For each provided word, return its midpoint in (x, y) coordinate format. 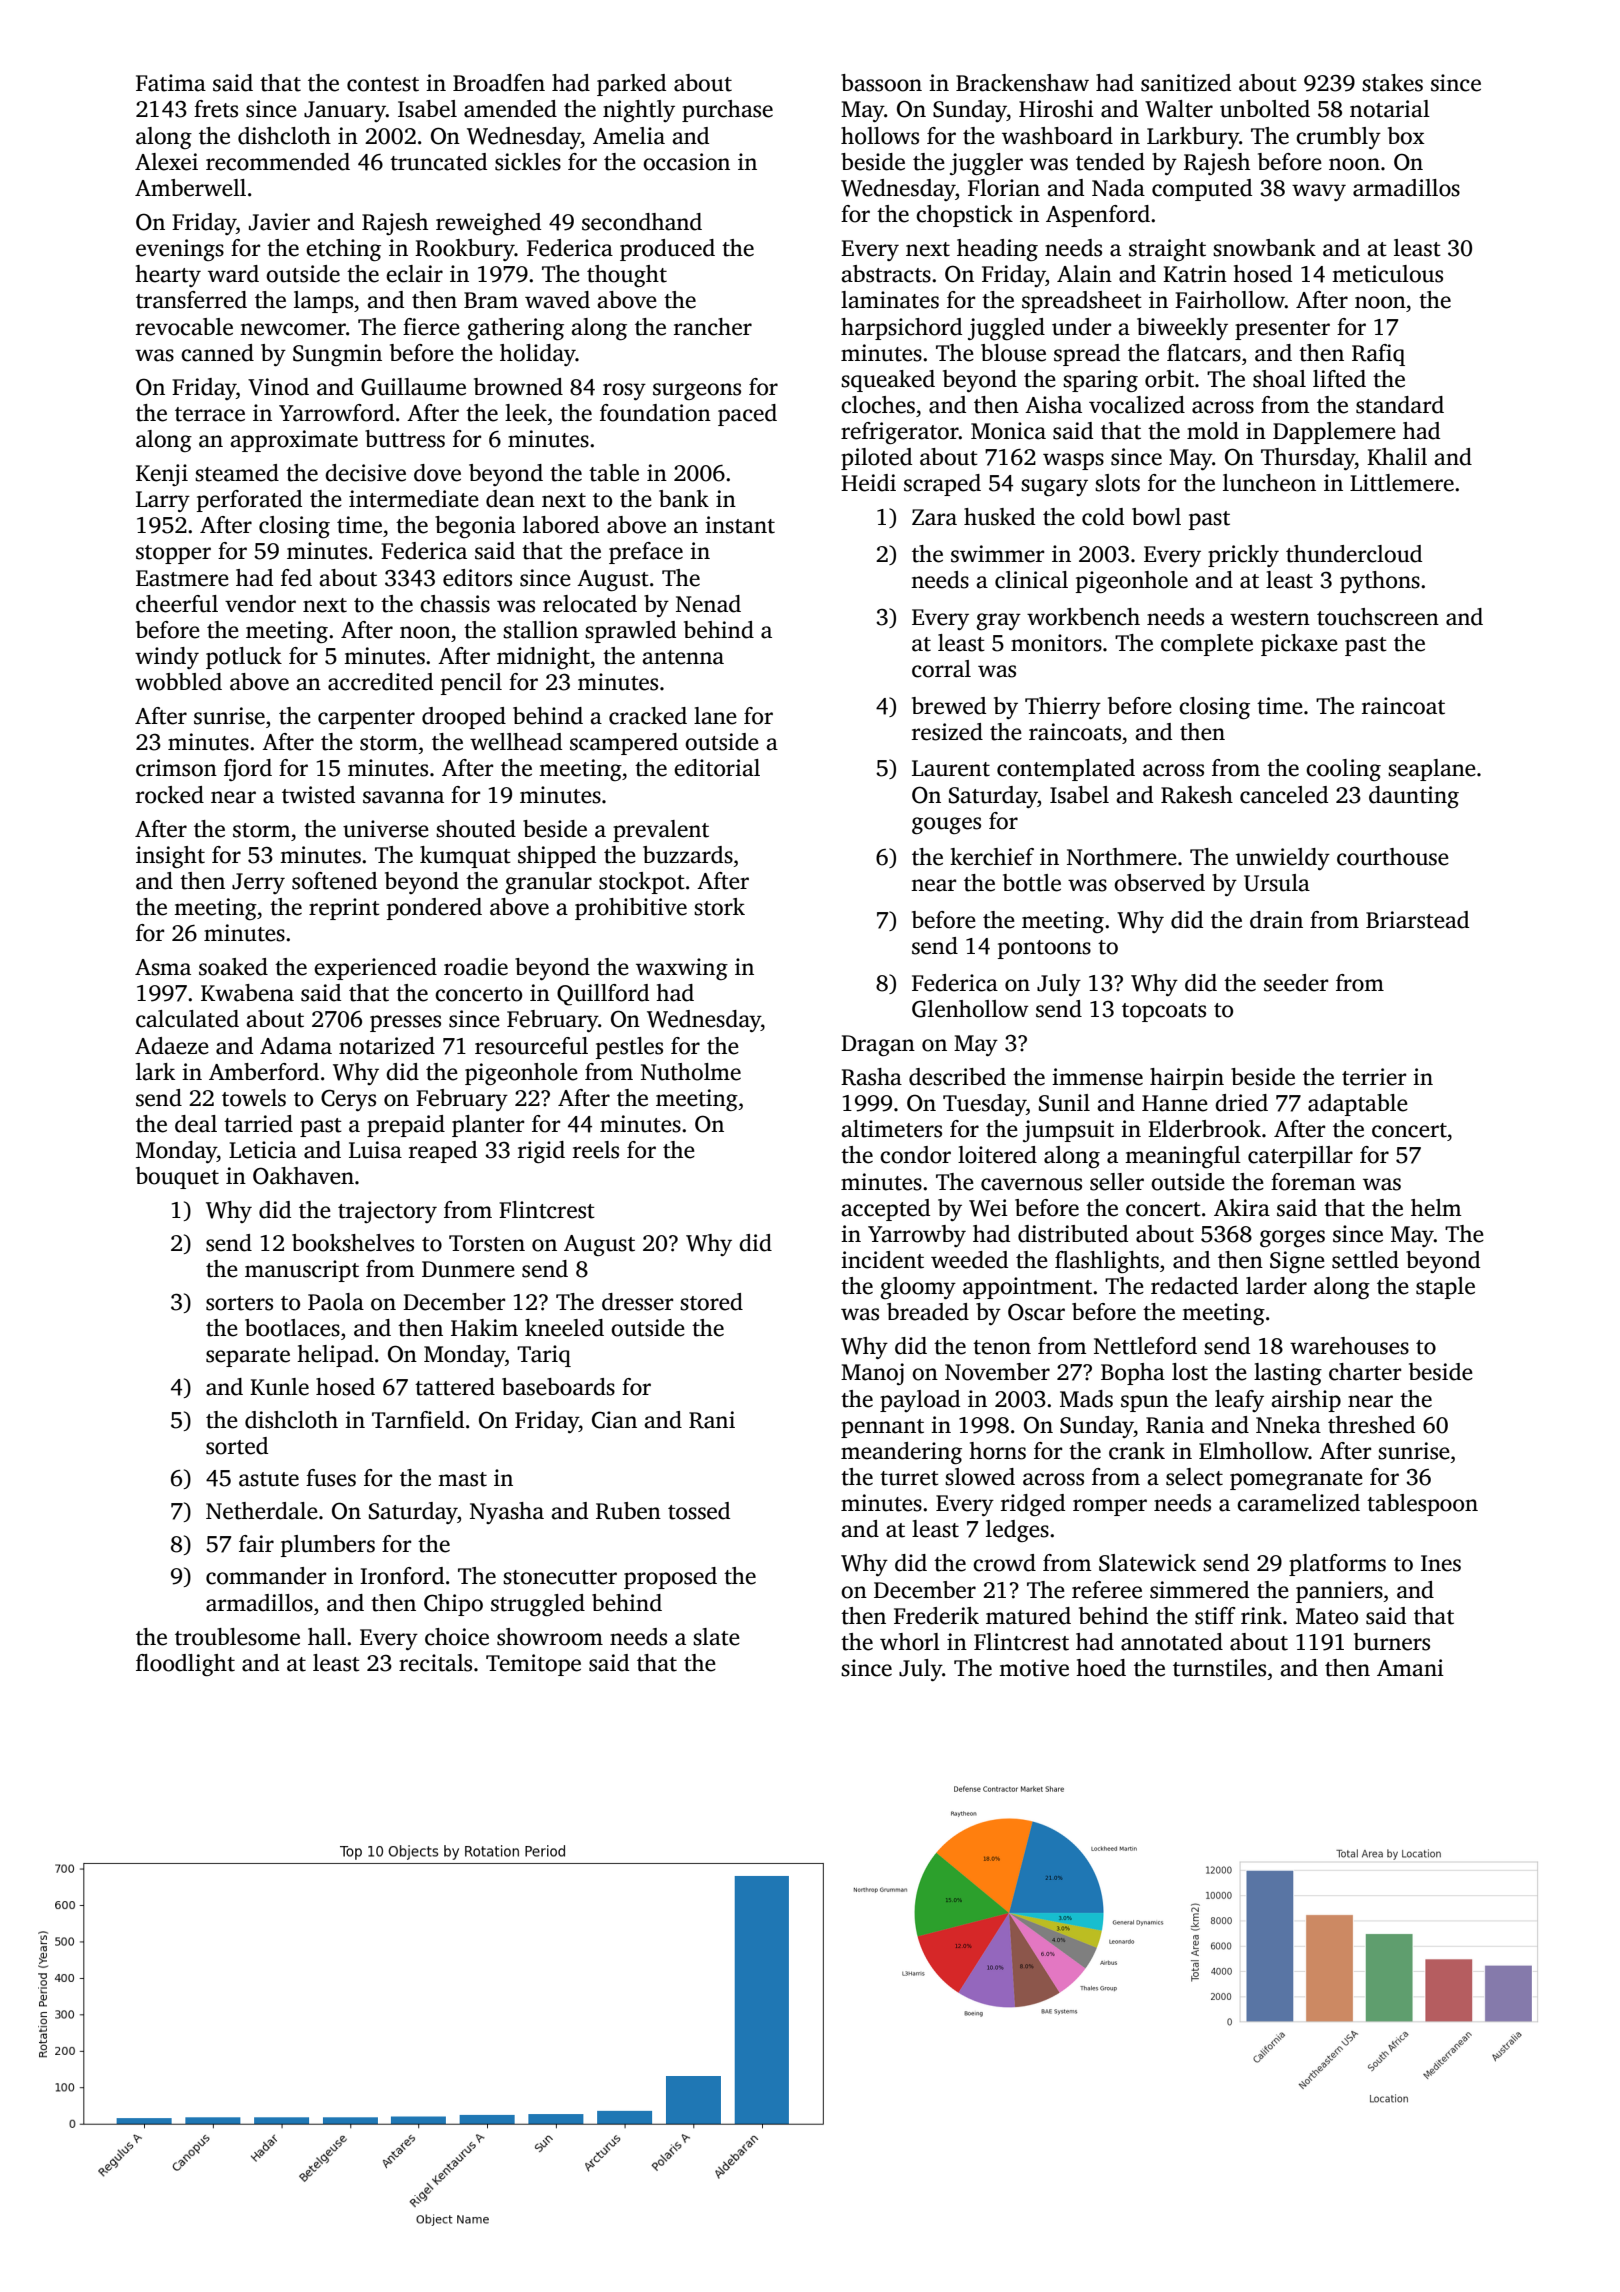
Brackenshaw (1022, 83)
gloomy (918, 1288)
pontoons (1044, 949)
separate (248, 1357)
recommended (278, 162)
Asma (163, 967)
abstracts (886, 274)
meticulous (1387, 274)
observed (1159, 883)
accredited (380, 682)
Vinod (278, 387)
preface (646, 553)
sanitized (1186, 83)
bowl (1156, 517)
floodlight (185, 1665)
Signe (1297, 1262)
